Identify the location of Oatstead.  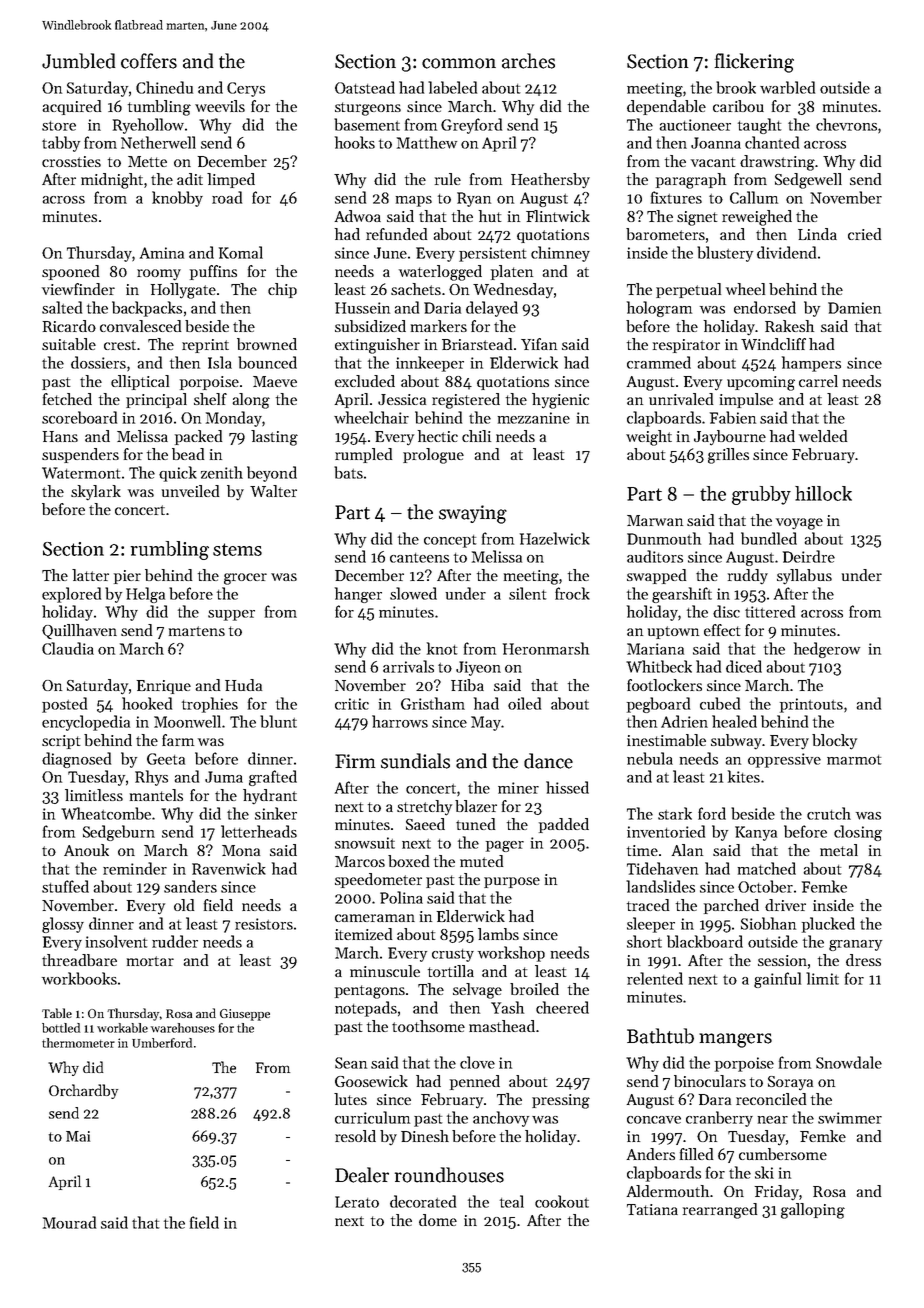
(365, 87).
